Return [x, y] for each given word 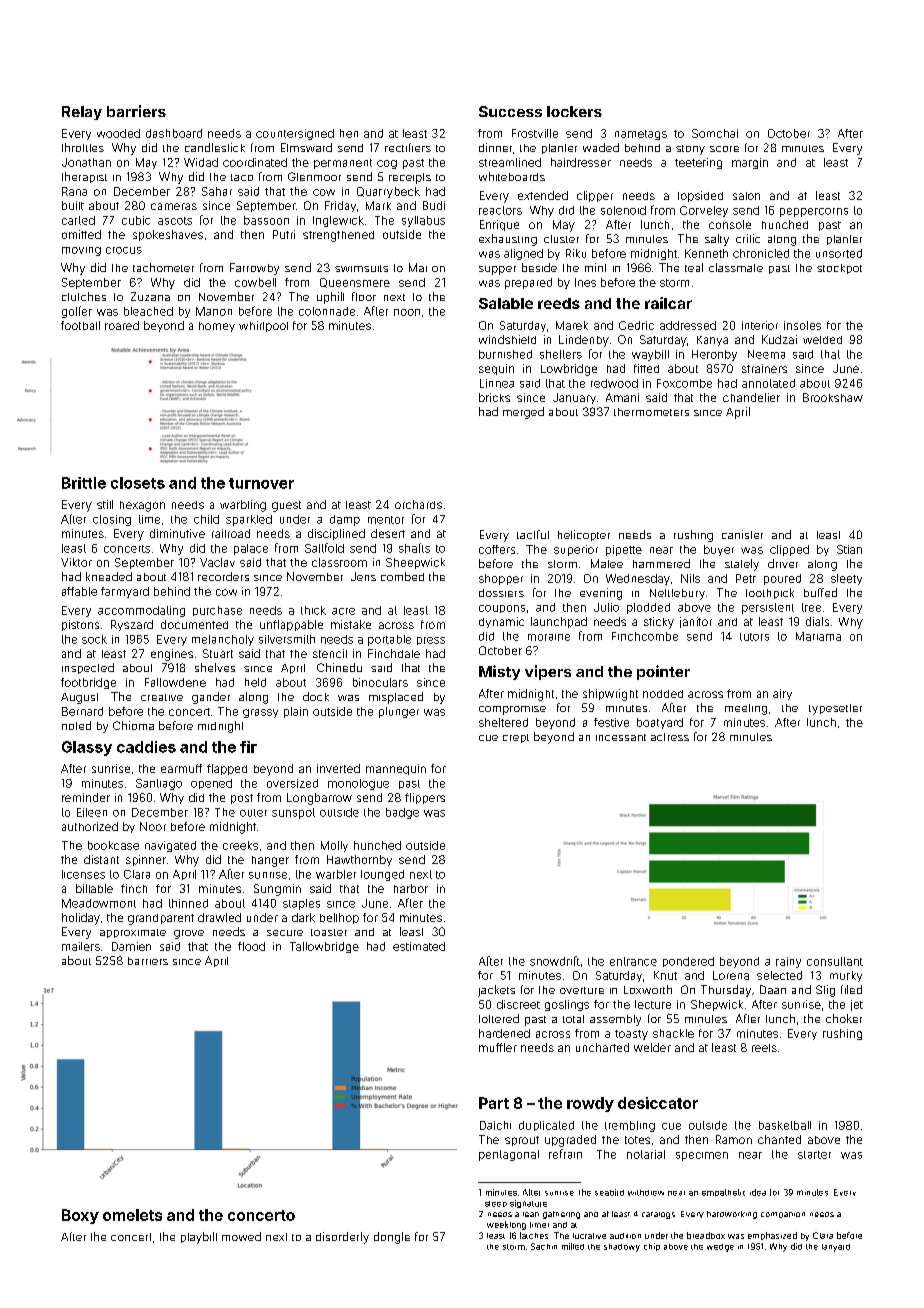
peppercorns [814, 212]
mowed [241, 1236]
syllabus [423, 221]
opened [211, 784]
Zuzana [150, 296]
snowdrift [555, 961]
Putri [284, 234]
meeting [746, 709]
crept [516, 738]
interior [760, 325]
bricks [494, 397]
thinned [188, 903]
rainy [788, 962]
